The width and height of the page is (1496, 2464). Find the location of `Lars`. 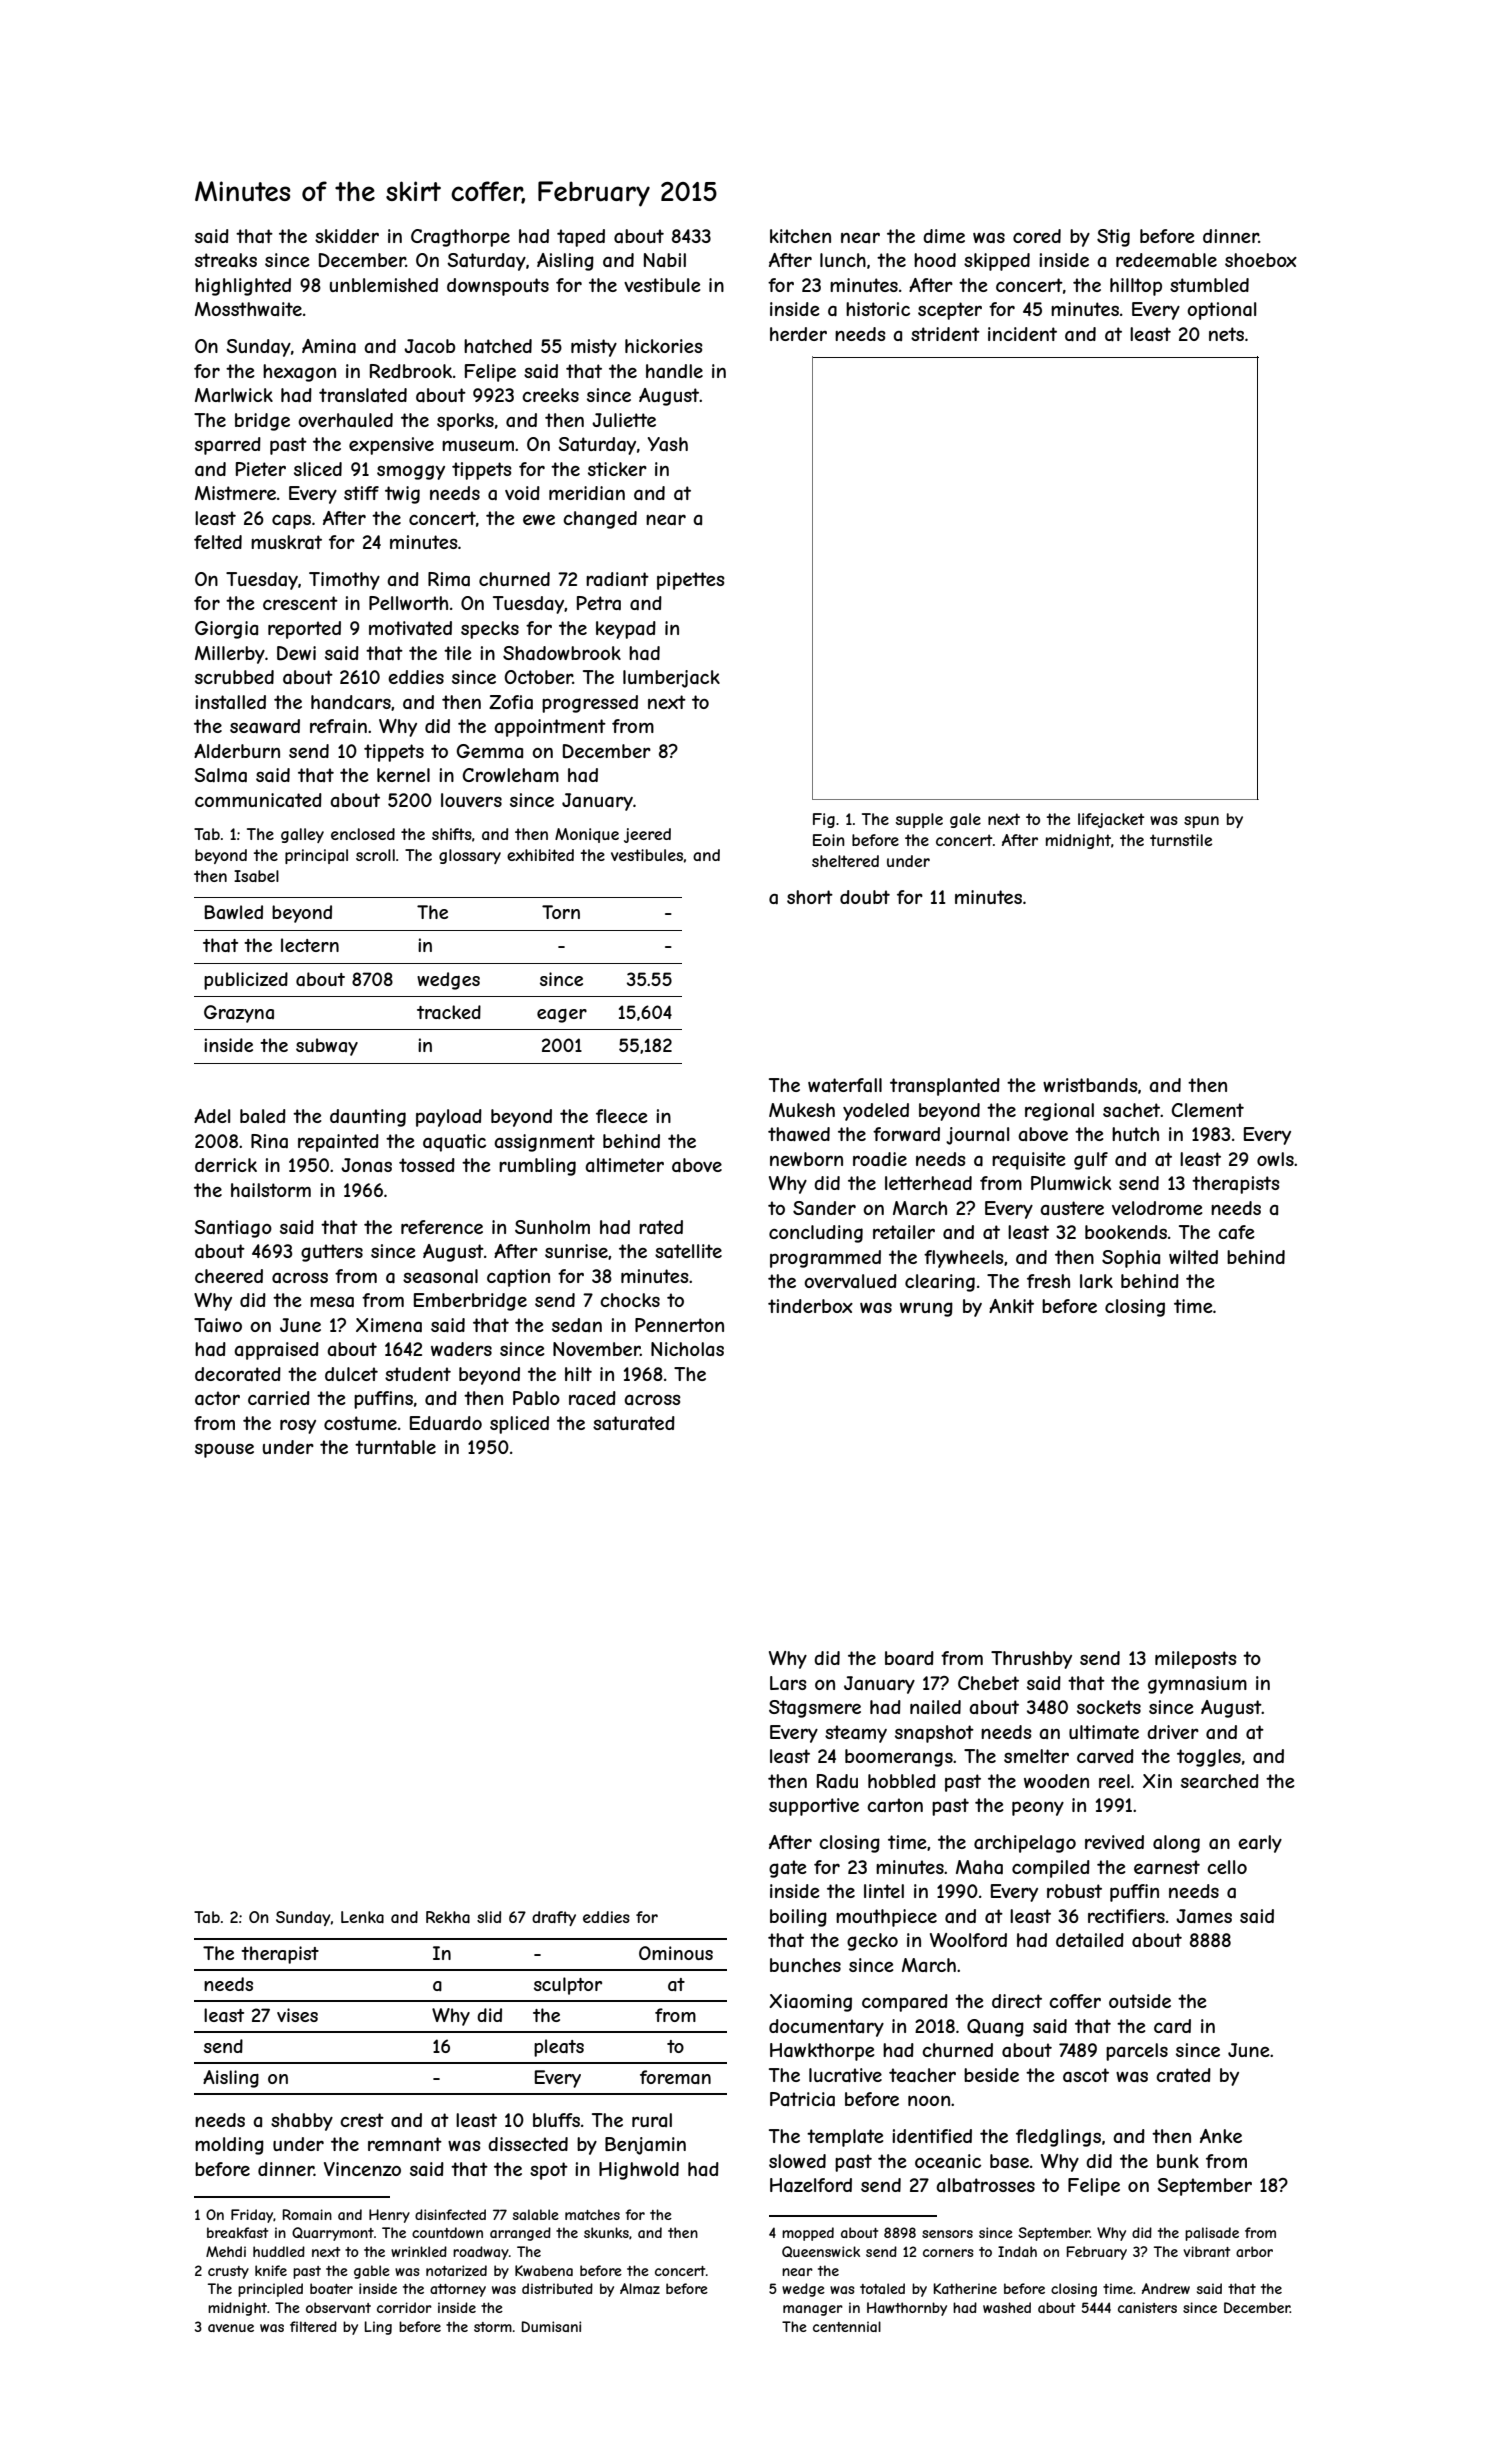

Lars is located at coordinates (788, 1683).
